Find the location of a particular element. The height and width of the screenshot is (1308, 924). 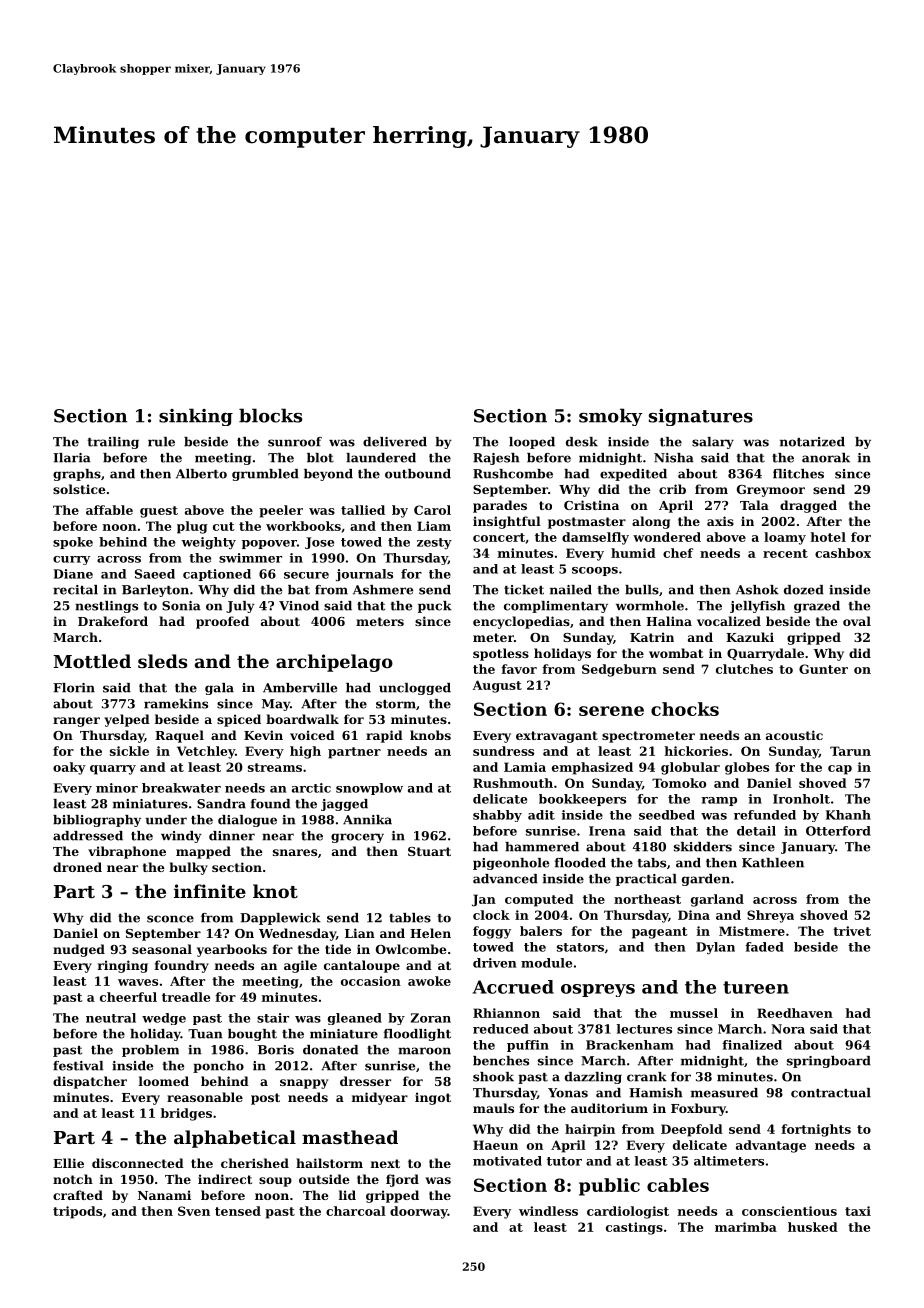

wombat is located at coordinates (676, 653).
